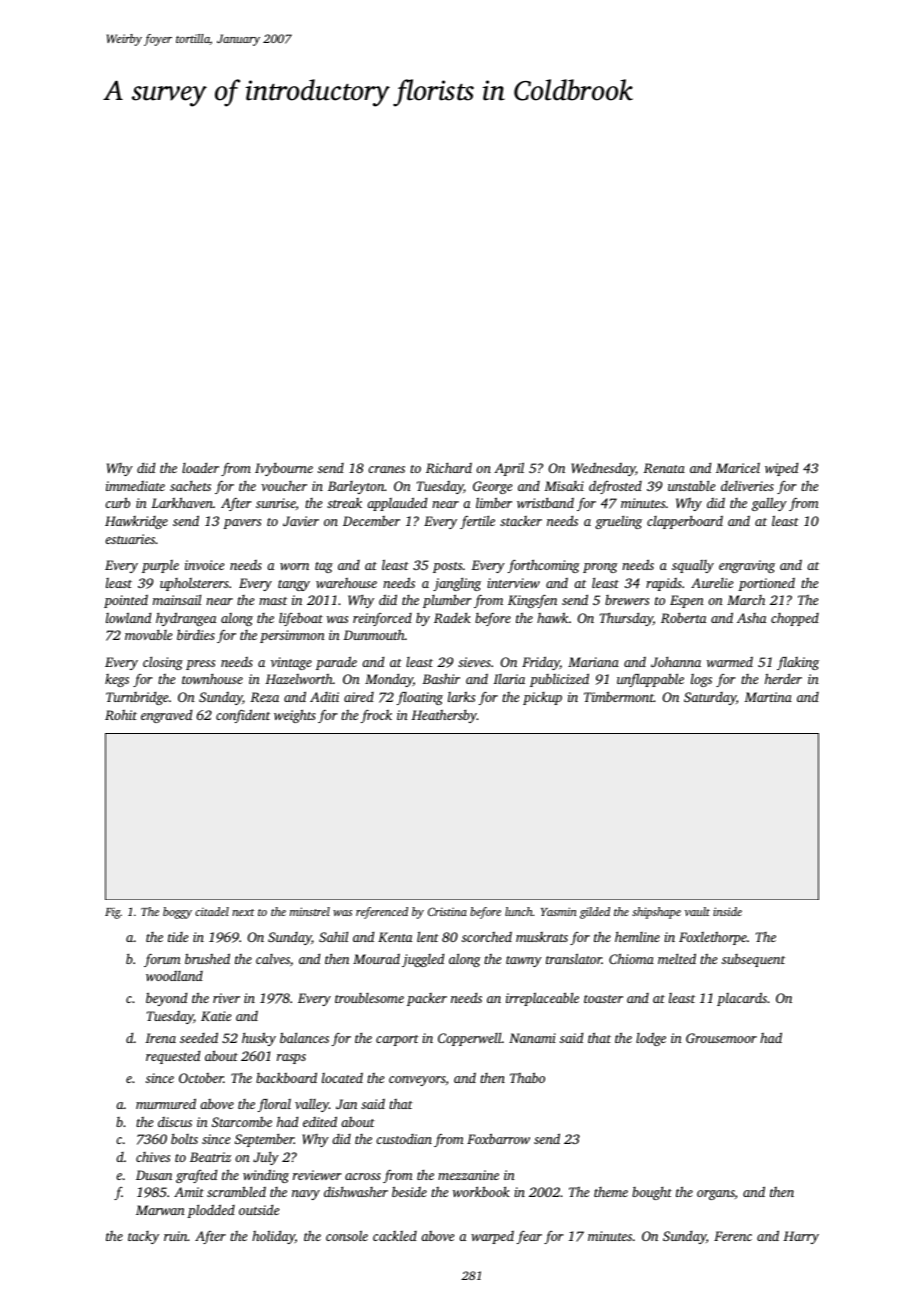  I want to click on gilded, so click(595, 913).
